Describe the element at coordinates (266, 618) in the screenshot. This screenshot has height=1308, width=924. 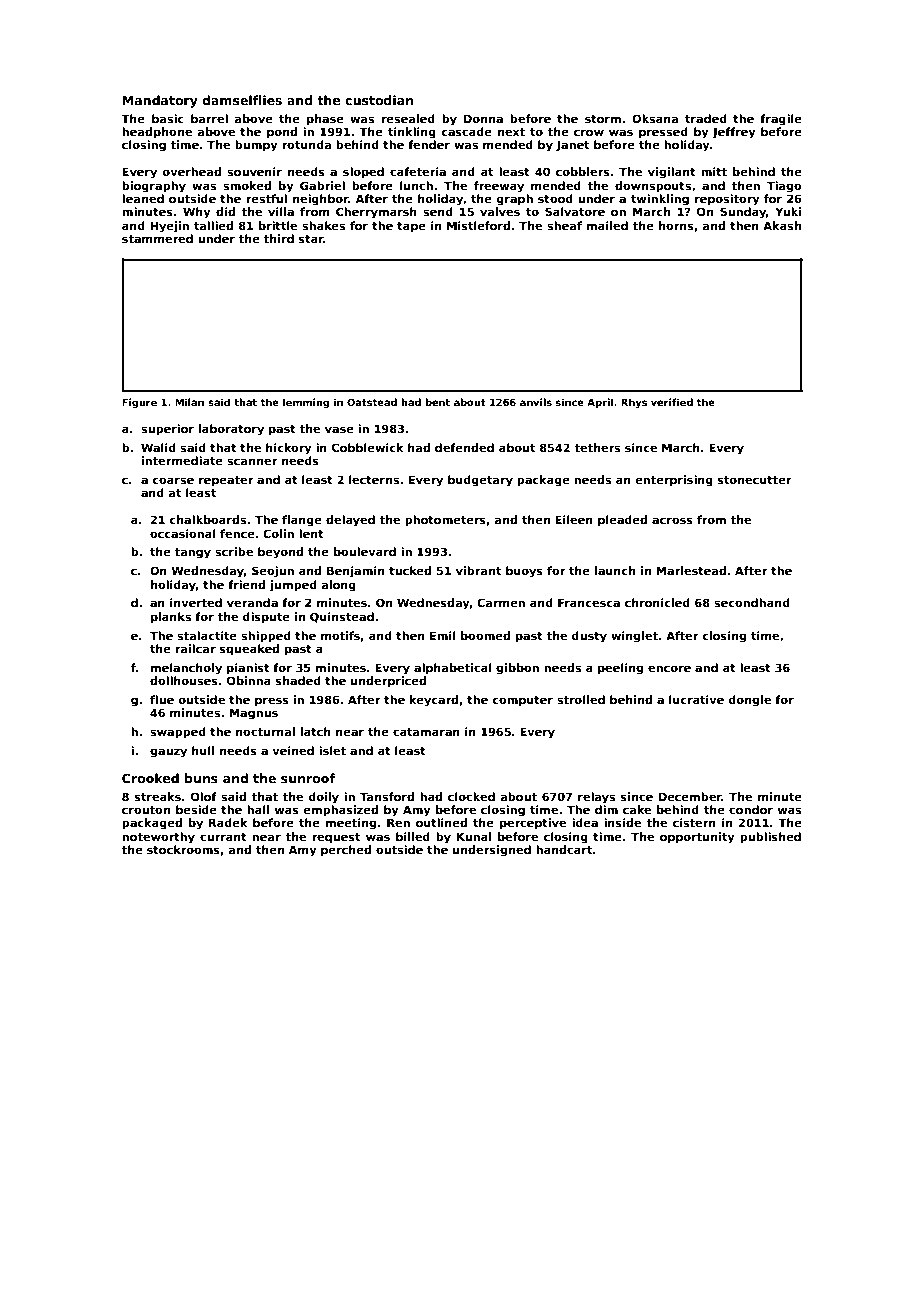
I see `dispute` at that location.
